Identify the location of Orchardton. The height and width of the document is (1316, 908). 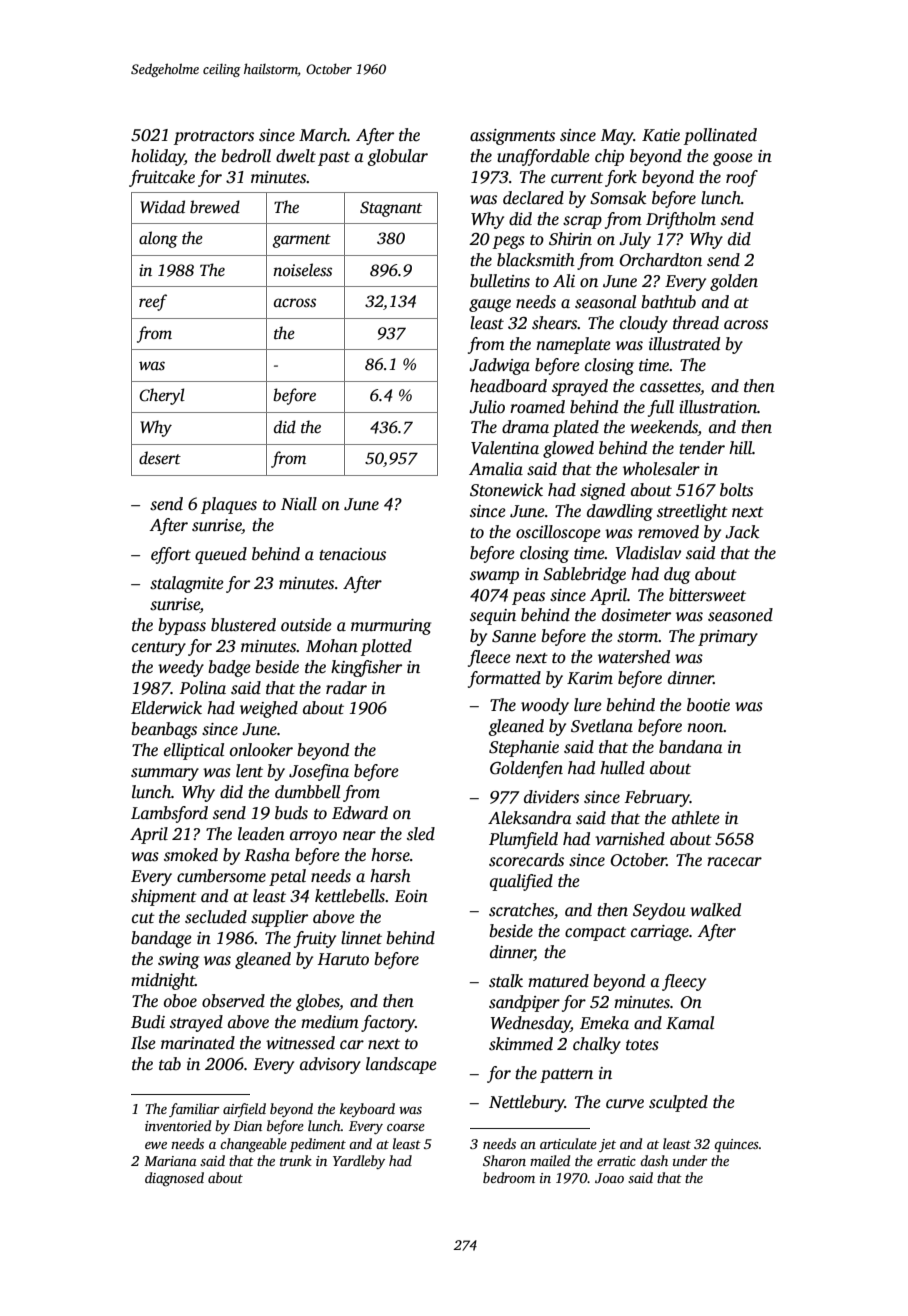
(660, 260).
